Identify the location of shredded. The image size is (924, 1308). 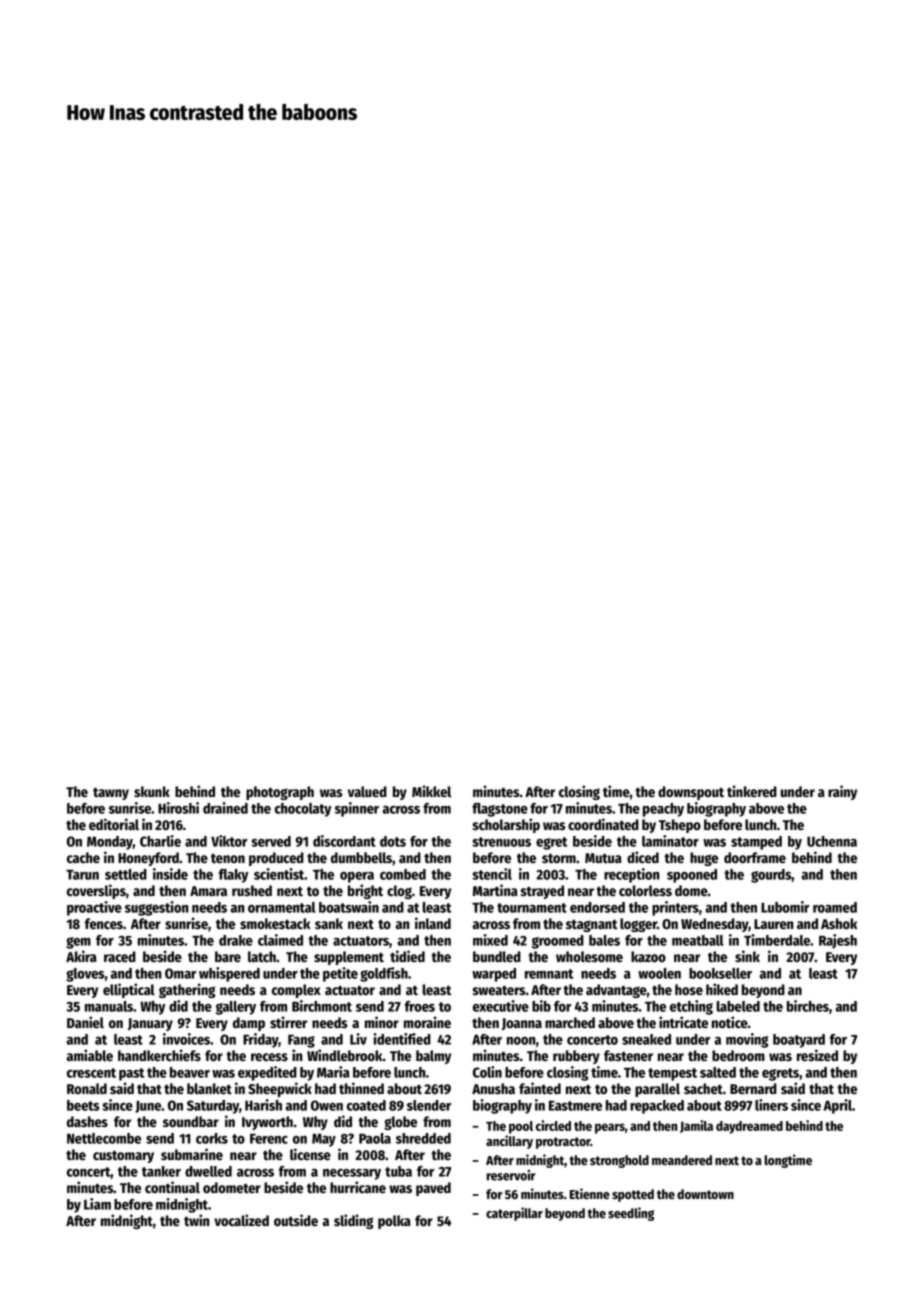
(423, 1138).
